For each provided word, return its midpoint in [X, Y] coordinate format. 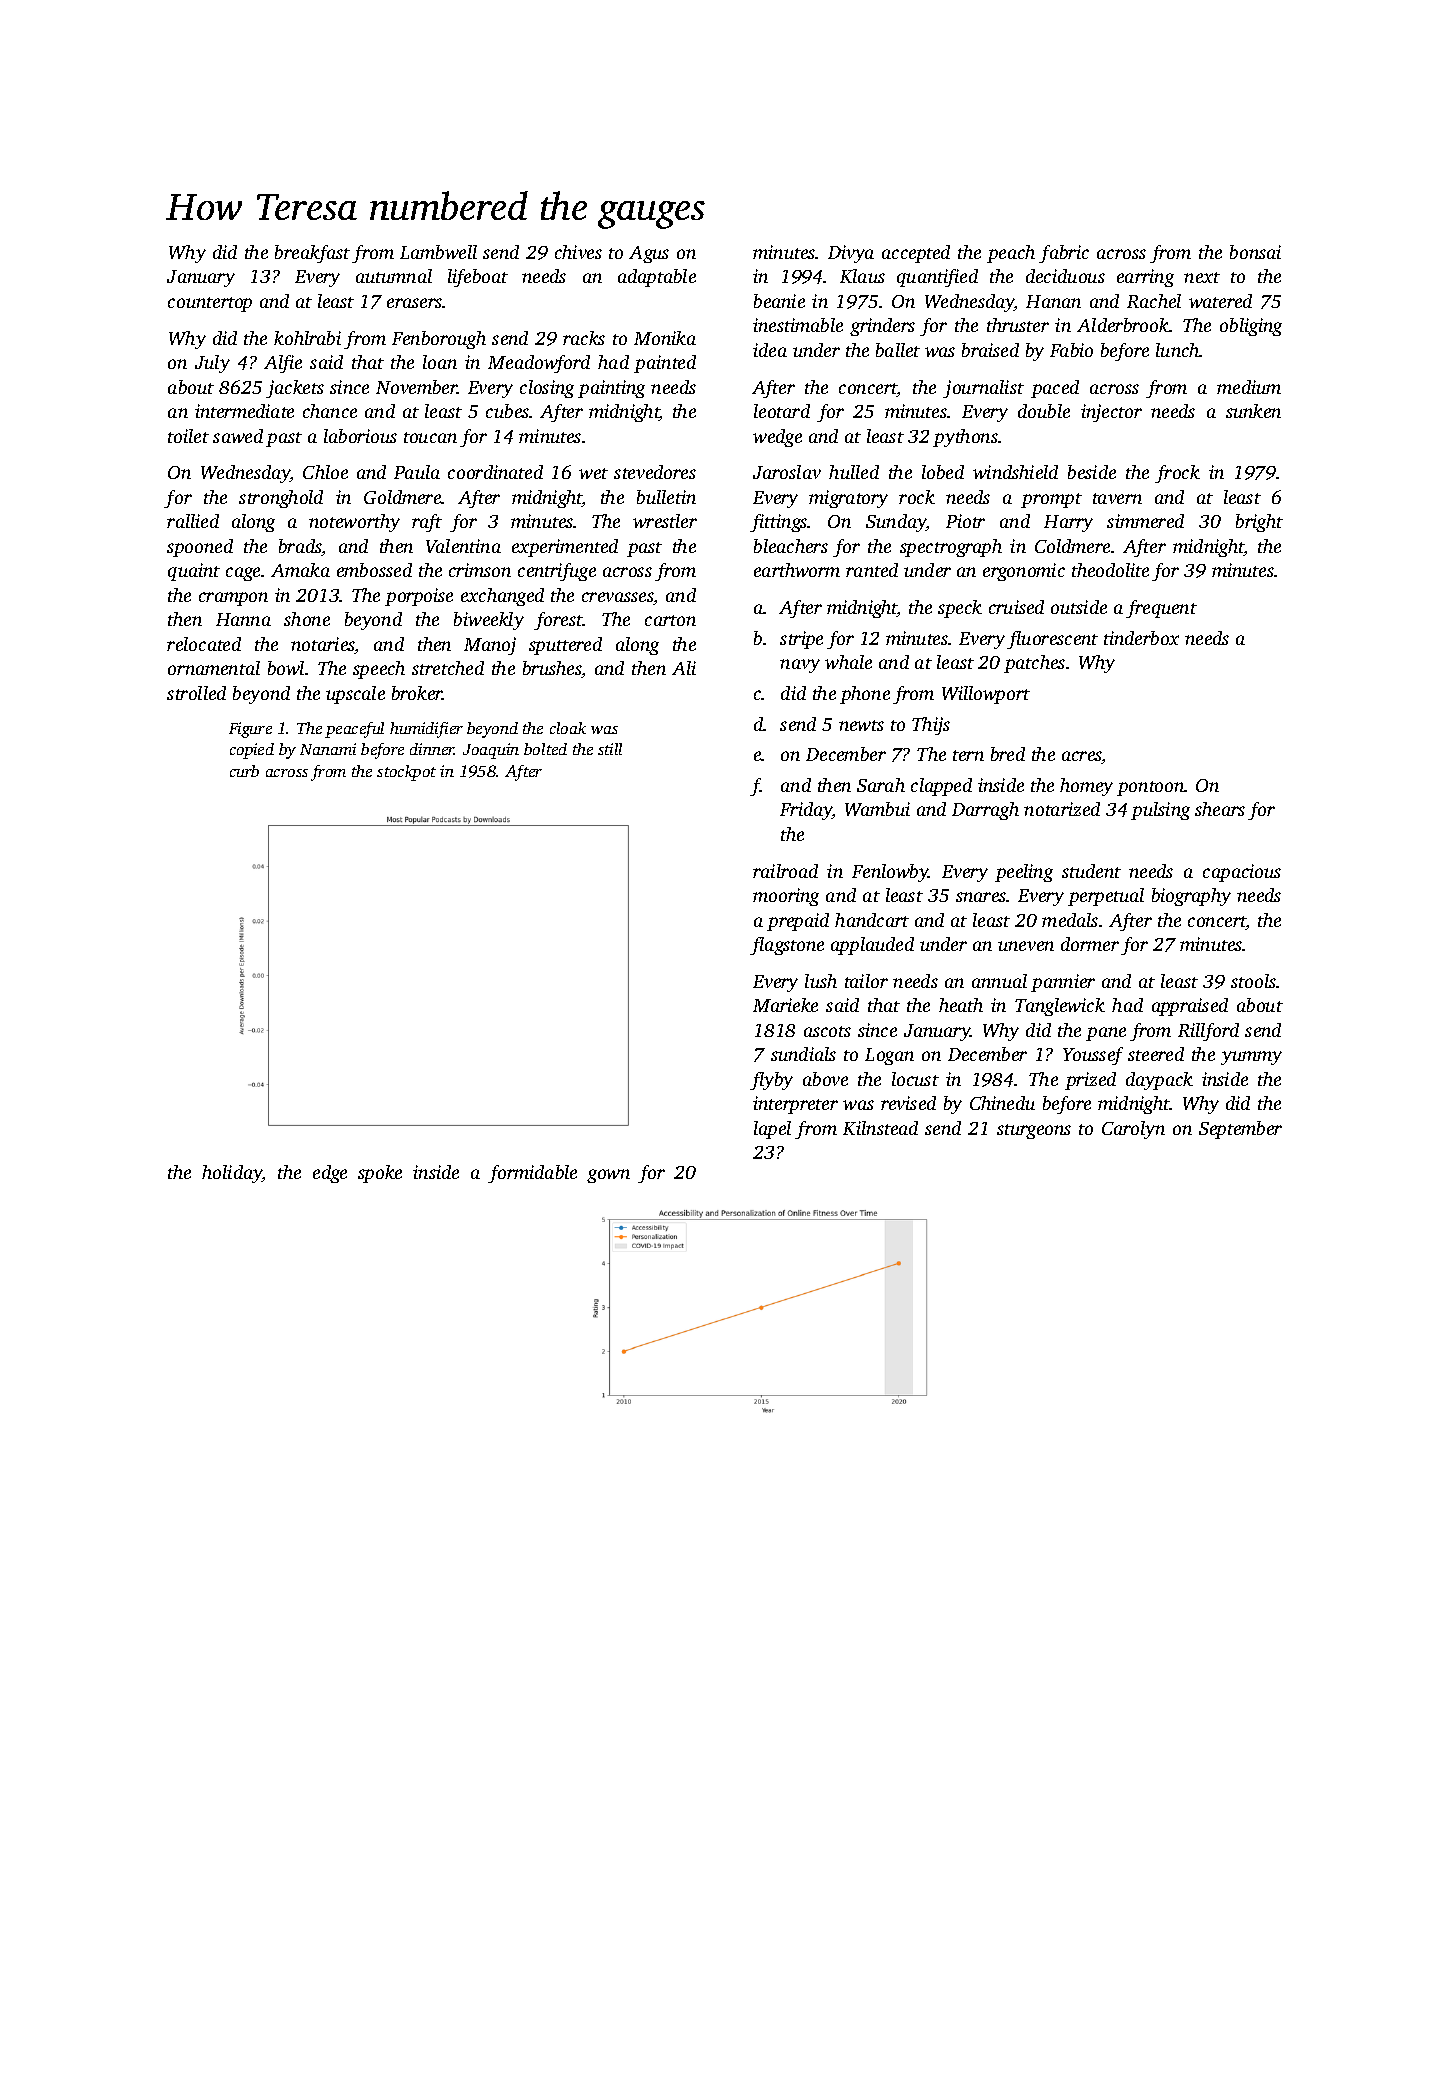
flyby [771, 1081]
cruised [1016, 607]
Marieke [785, 1005]
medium [1249, 387]
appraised [1190, 1007]
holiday [232, 1174]
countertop [210, 304]
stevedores [655, 472]
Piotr [965, 521]
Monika [665, 338]
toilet [188, 436]
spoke [380, 1174]
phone [865, 695]
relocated [204, 644]
